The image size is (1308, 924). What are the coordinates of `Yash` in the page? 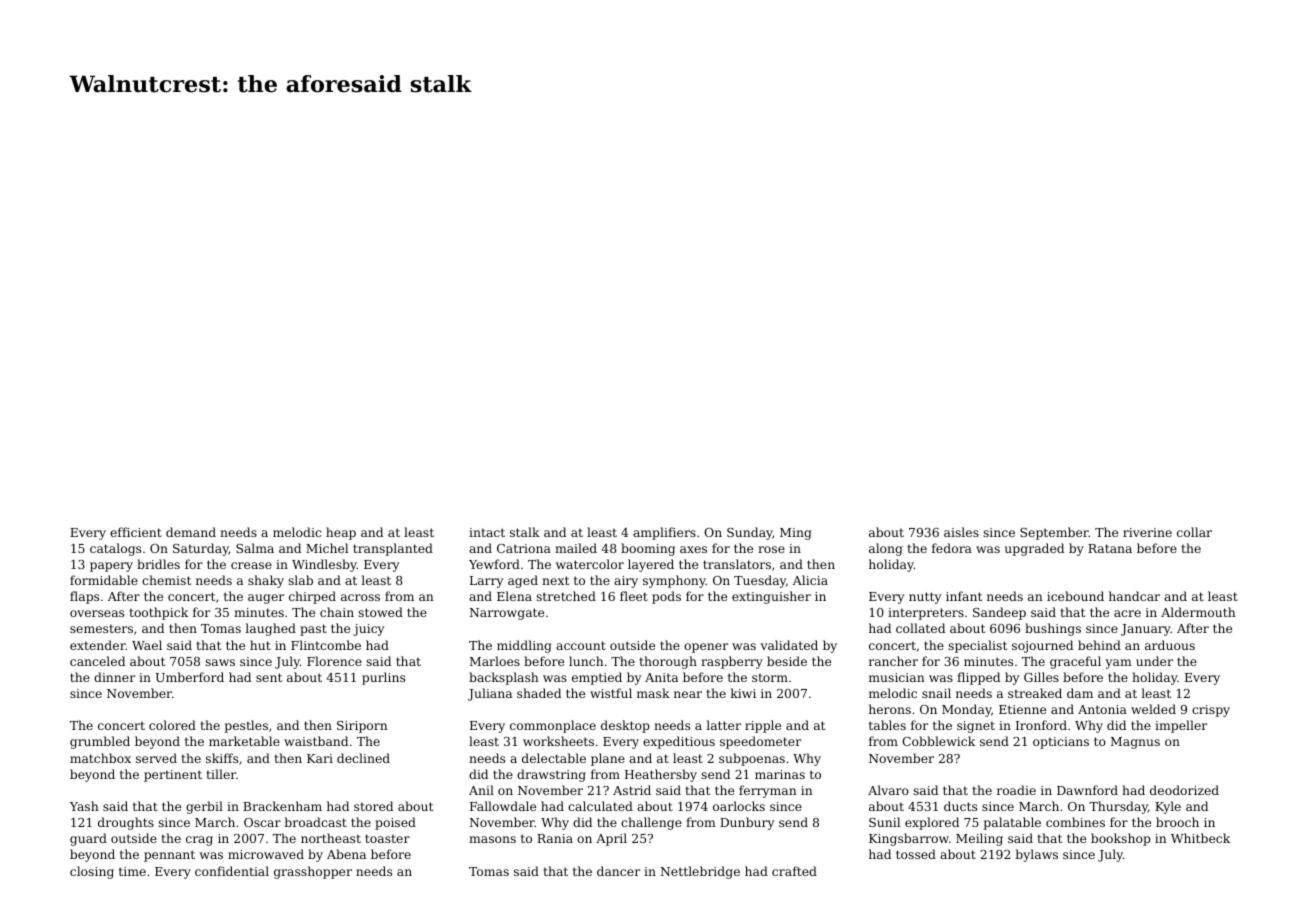 It's located at (84, 806).
